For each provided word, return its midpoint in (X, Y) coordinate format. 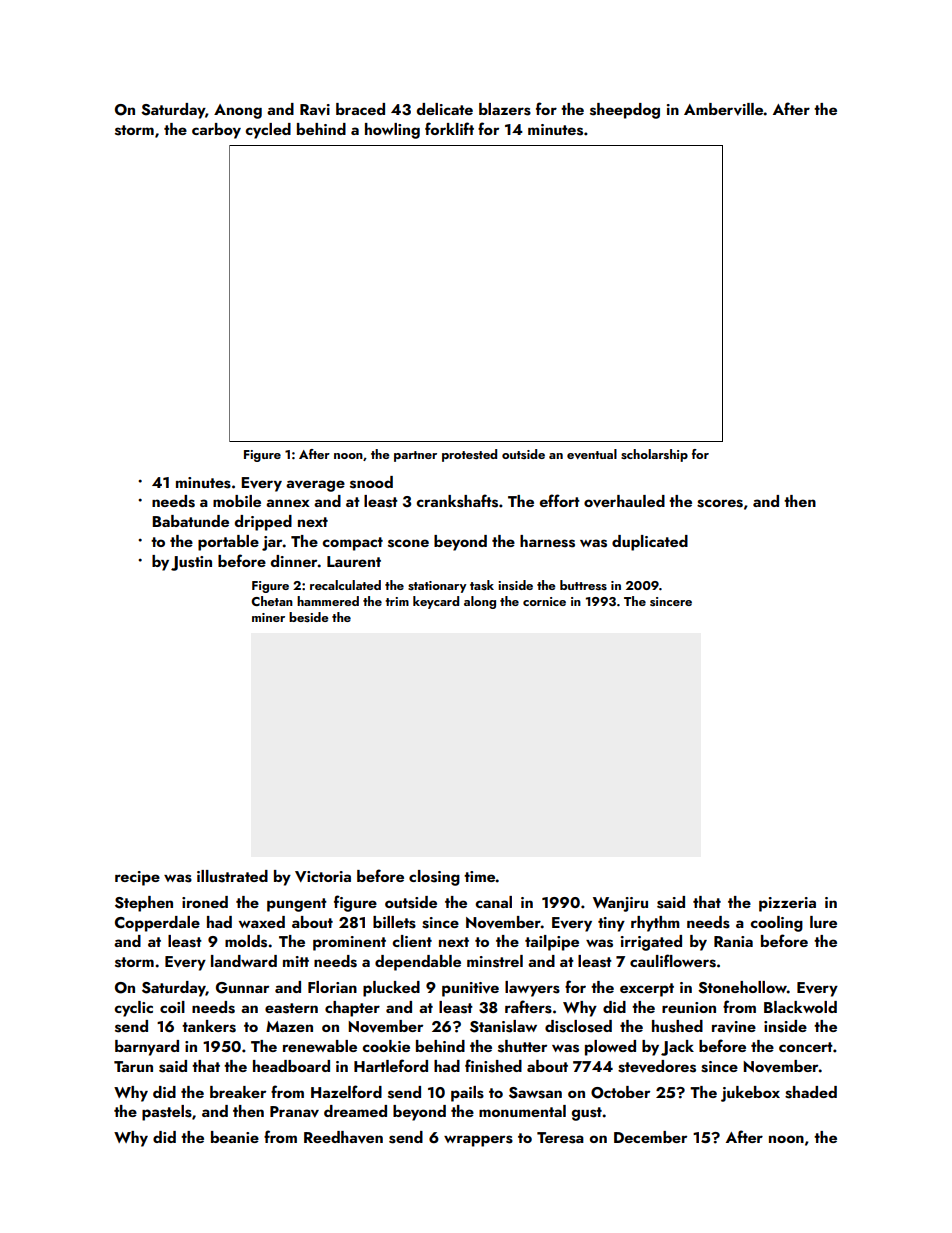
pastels (167, 1113)
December (650, 1137)
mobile (237, 501)
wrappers (478, 1141)
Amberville (724, 109)
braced (360, 109)
